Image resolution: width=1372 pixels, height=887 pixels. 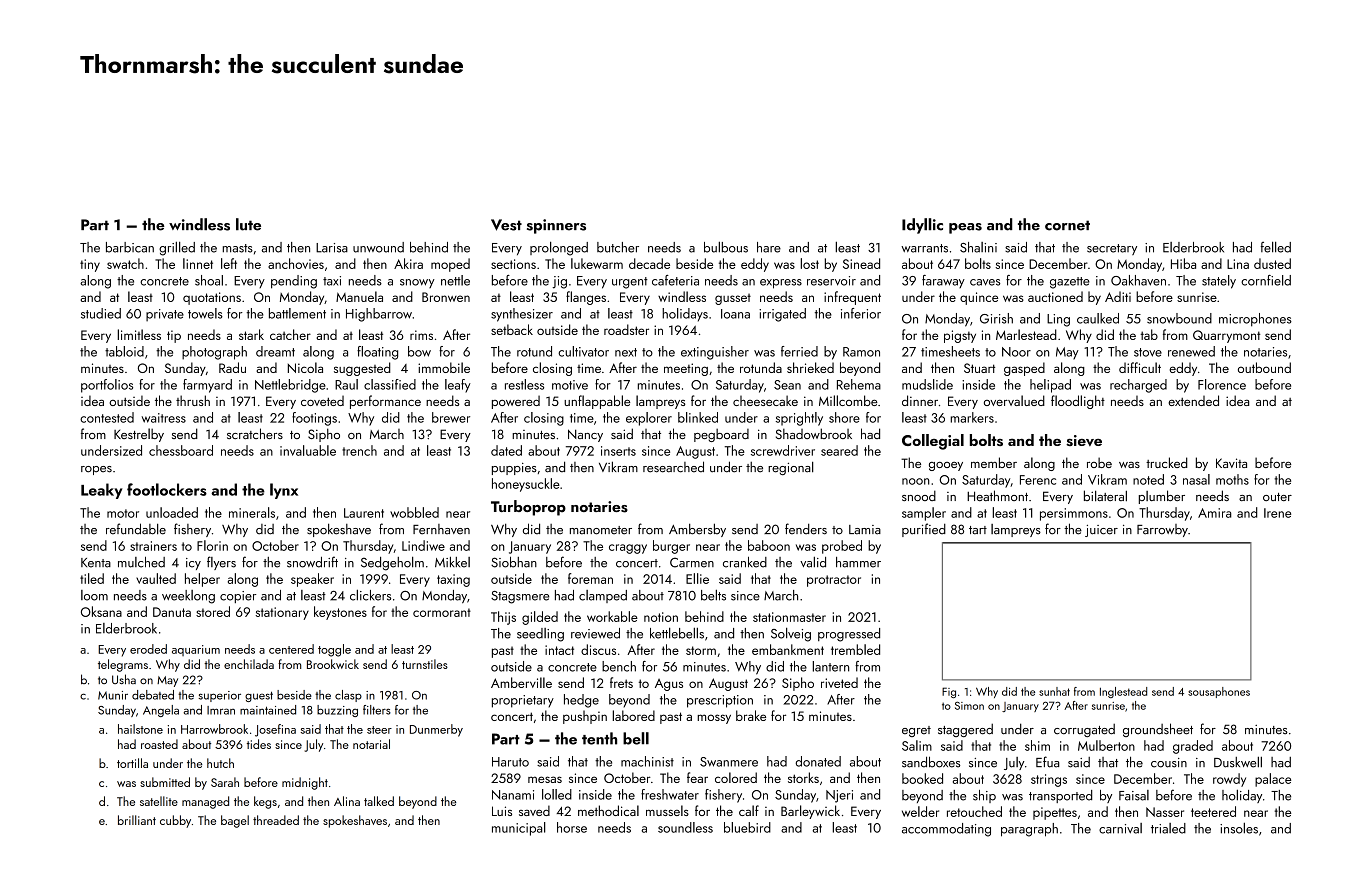 I want to click on felled, so click(x=1276, y=247).
